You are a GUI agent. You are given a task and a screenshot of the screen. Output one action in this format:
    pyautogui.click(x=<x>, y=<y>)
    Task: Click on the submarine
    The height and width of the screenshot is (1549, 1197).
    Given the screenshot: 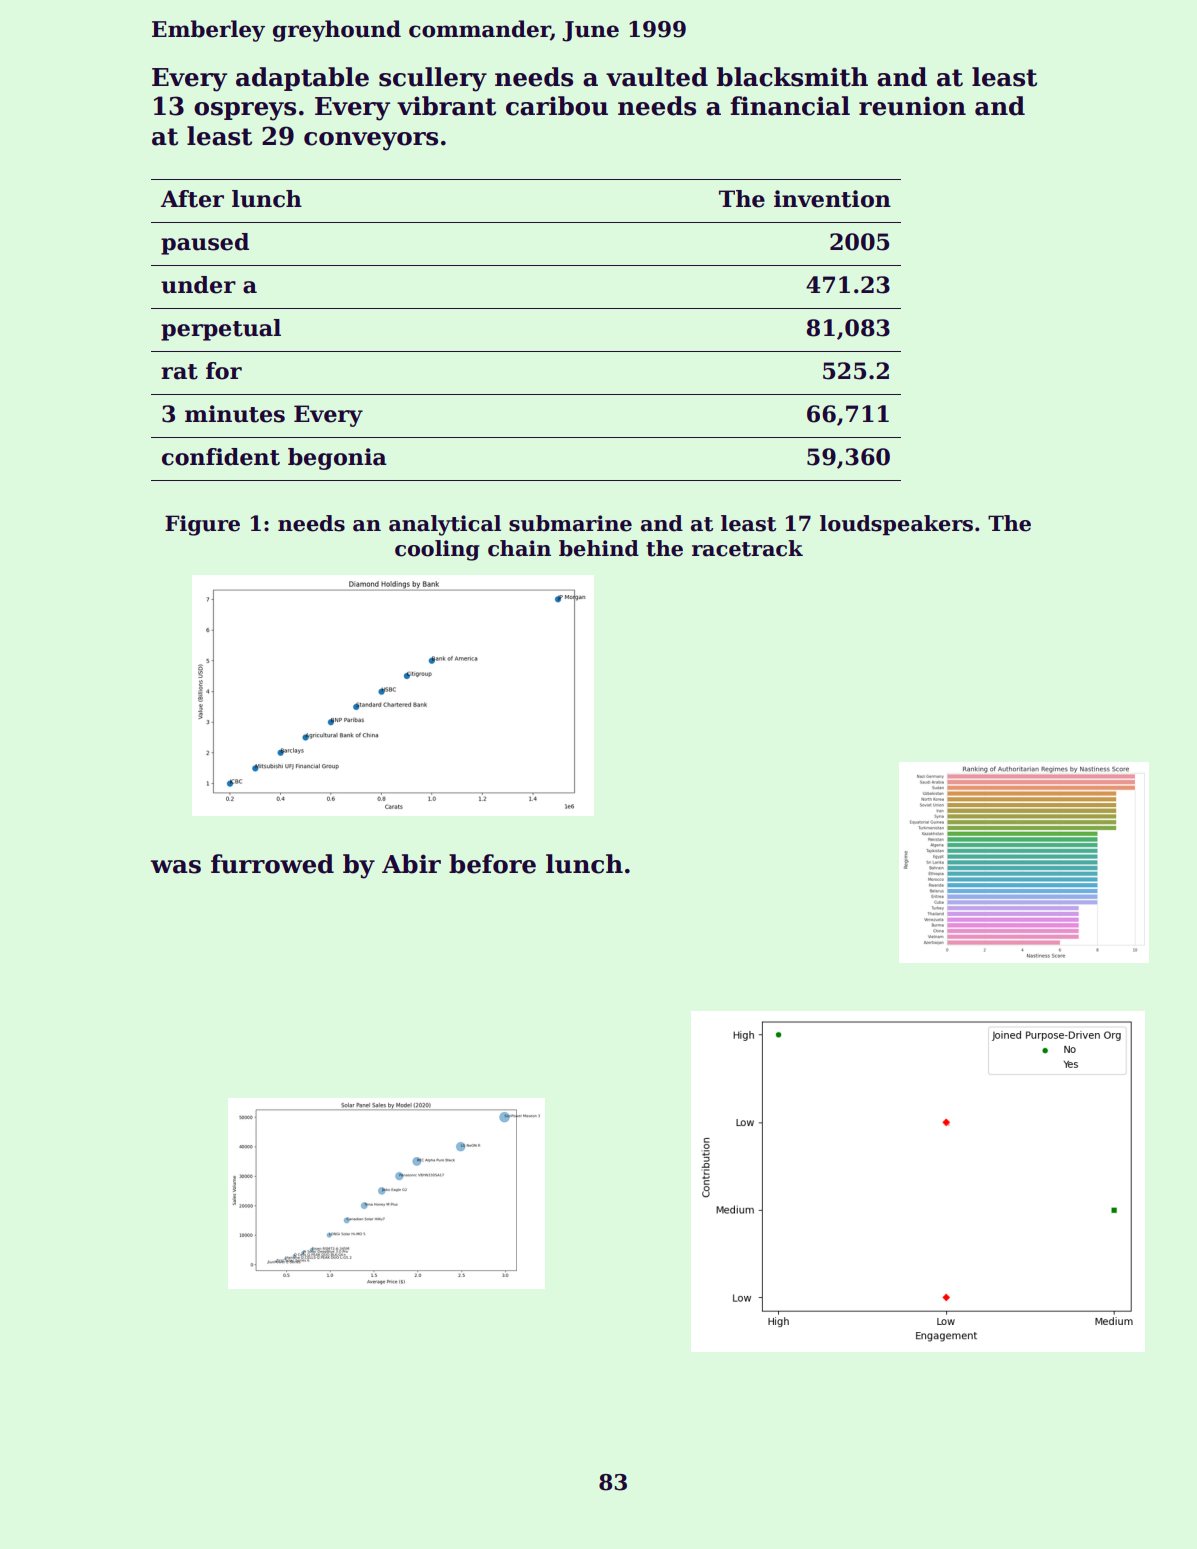 What is the action you would take?
    pyautogui.click(x=570, y=523)
